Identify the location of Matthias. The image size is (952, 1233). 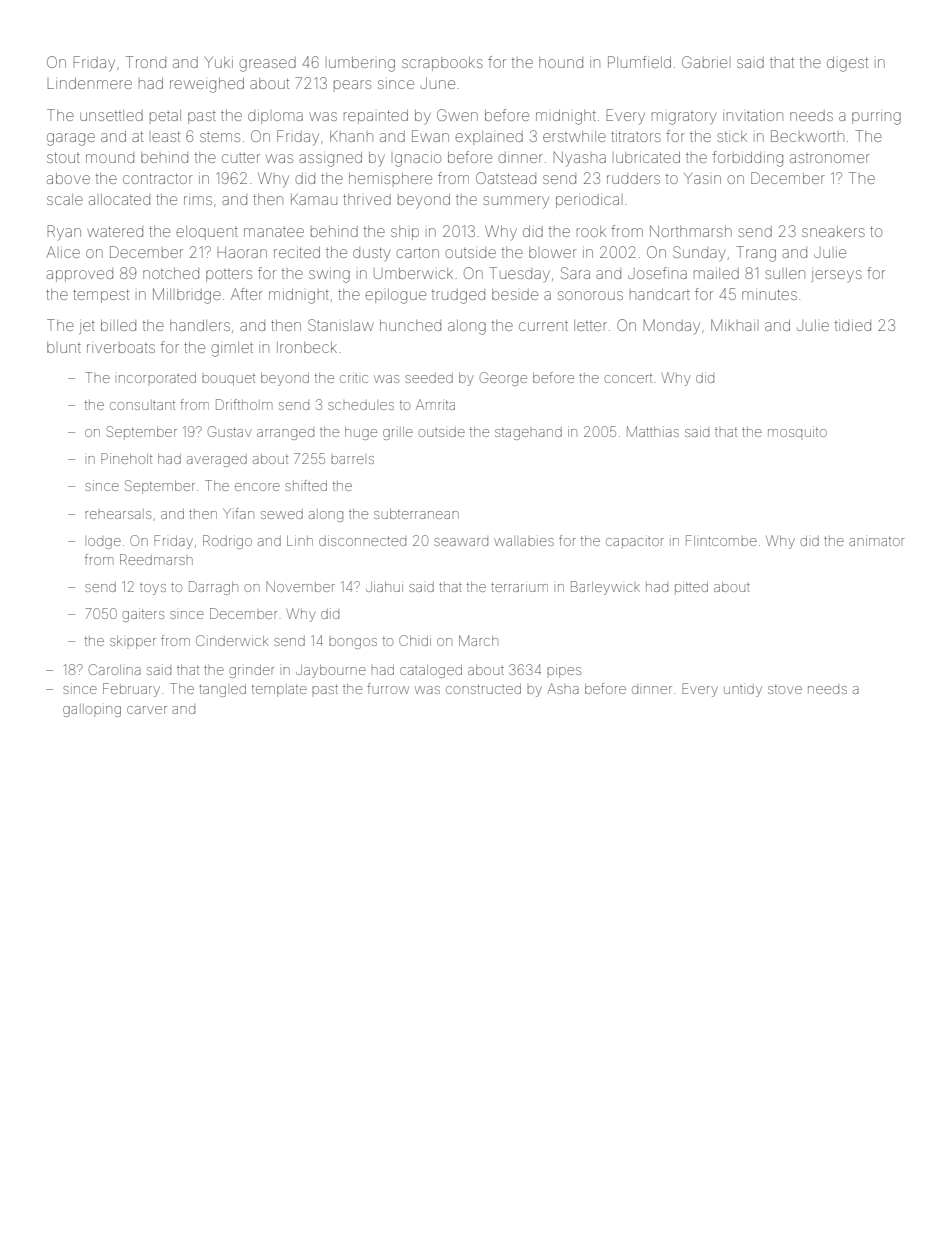
(653, 431).
